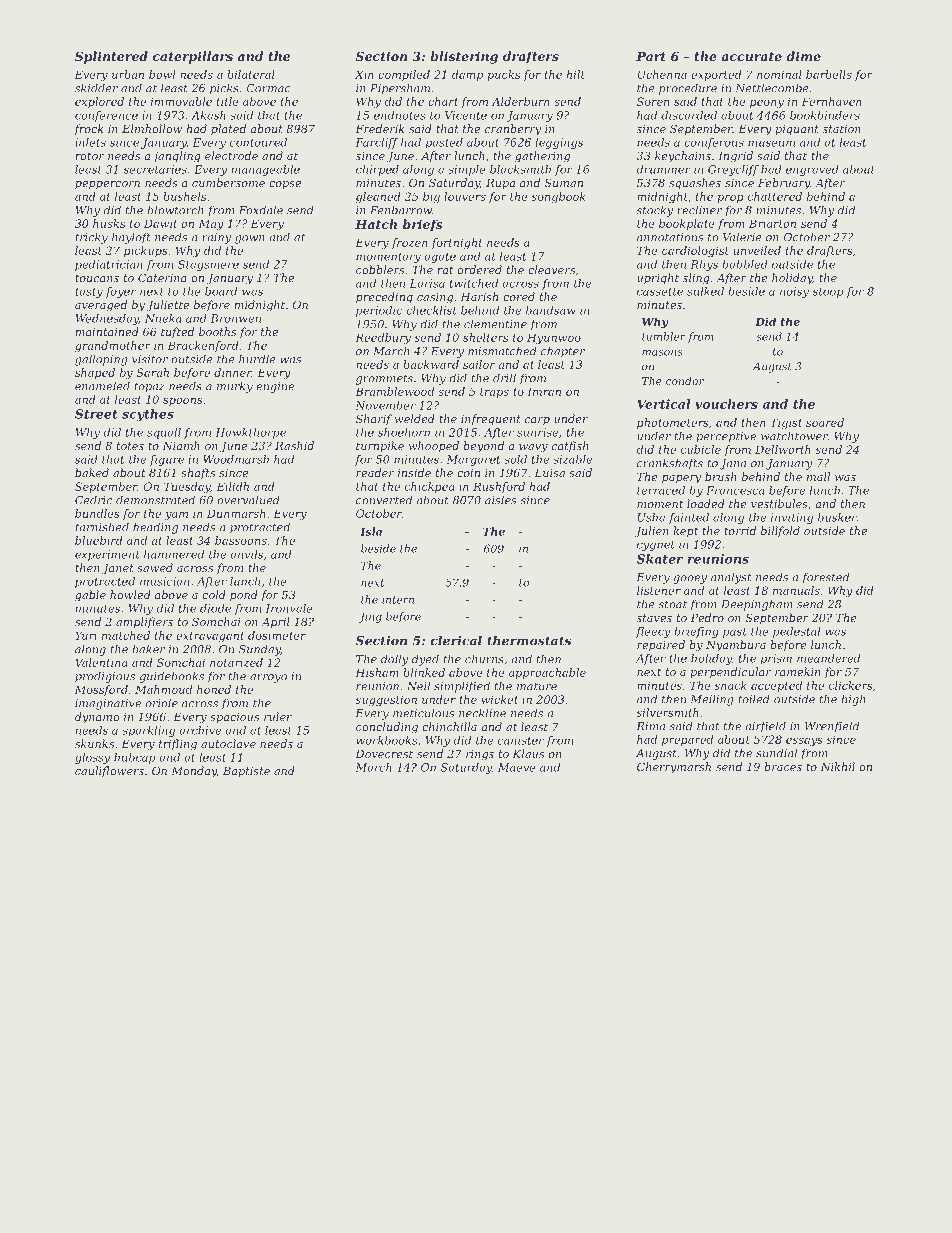  Describe the element at coordinates (246, 772) in the screenshot. I see `Baptiste` at that location.
